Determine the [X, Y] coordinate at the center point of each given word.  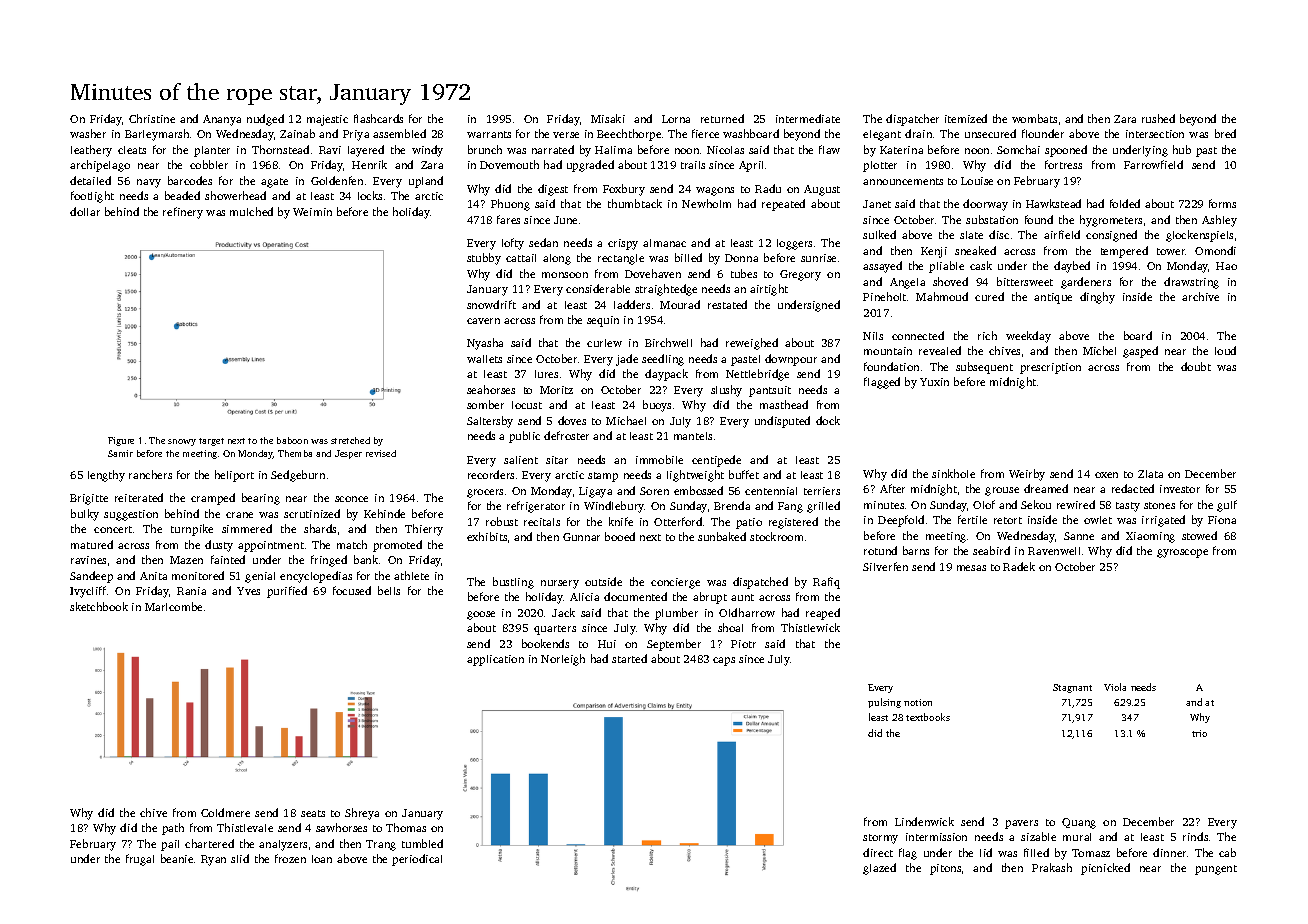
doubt [1196, 366]
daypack [666, 375]
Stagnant [1072, 688]
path [173, 829]
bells [389, 590]
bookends [545, 643]
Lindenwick [924, 821]
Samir [120, 453]
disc [999, 234]
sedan [543, 242]
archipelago [100, 166]
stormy [880, 839]
